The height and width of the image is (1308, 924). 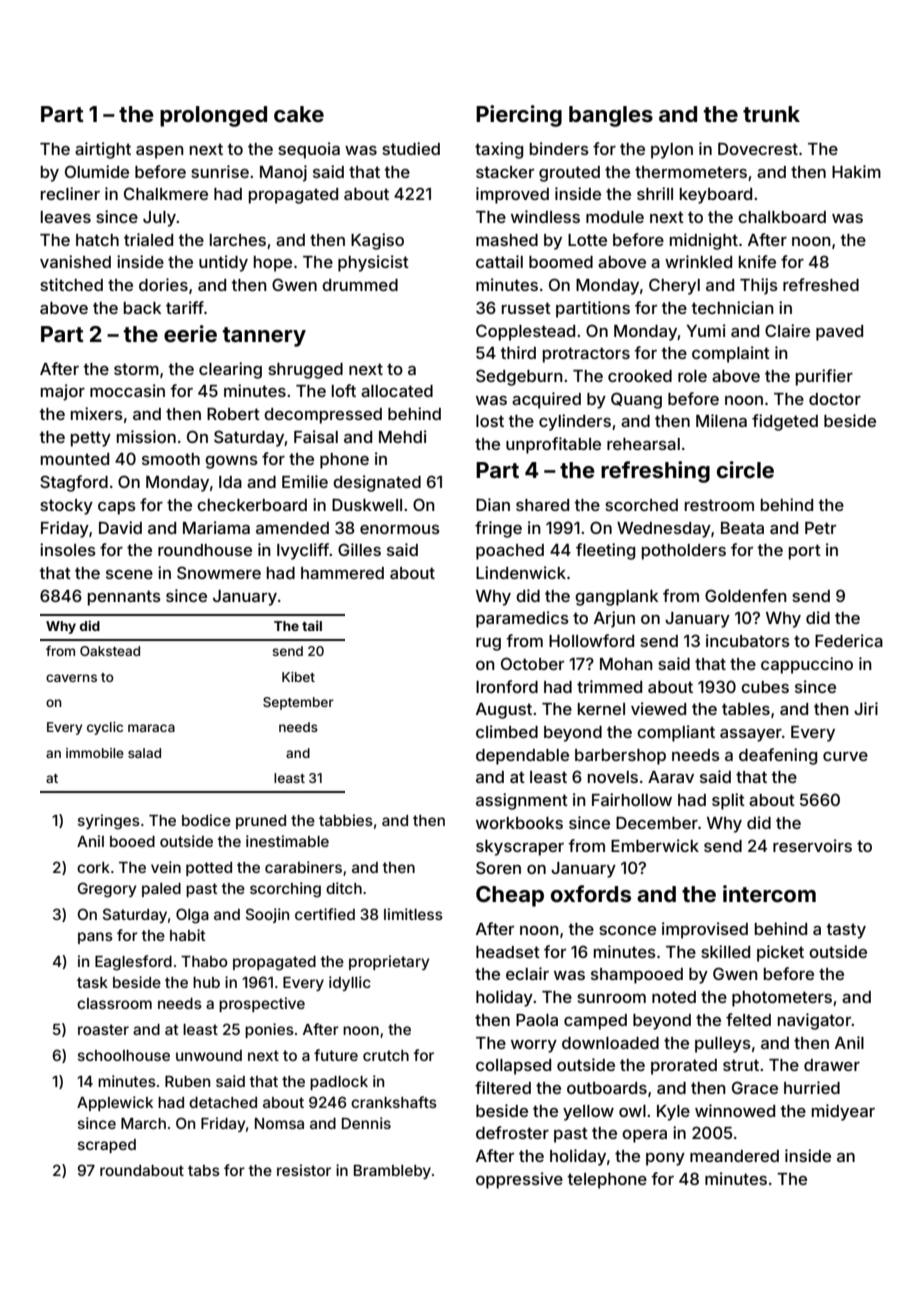 I want to click on caps, so click(x=117, y=508).
